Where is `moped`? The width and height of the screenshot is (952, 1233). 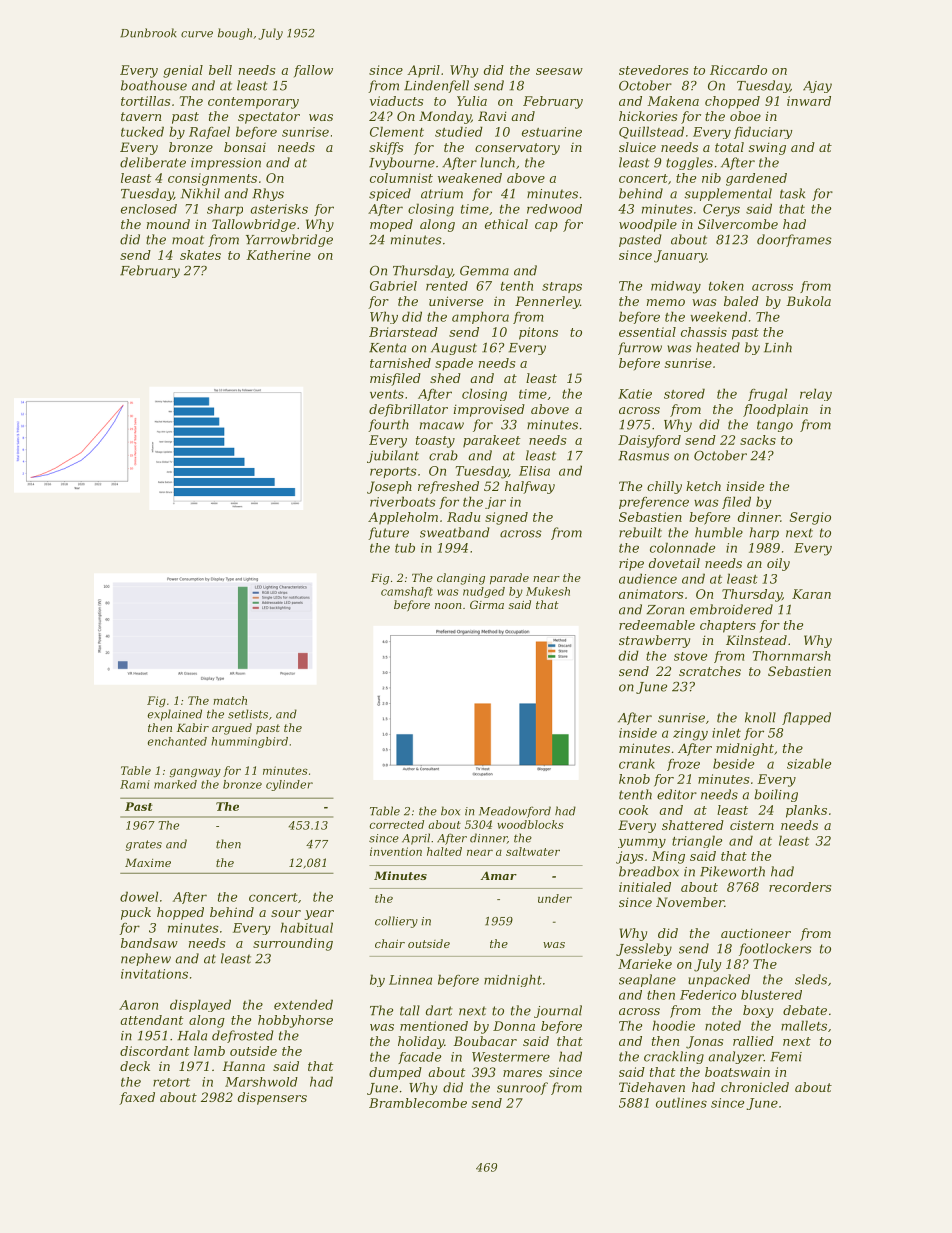 moped is located at coordinates (391, 225).
